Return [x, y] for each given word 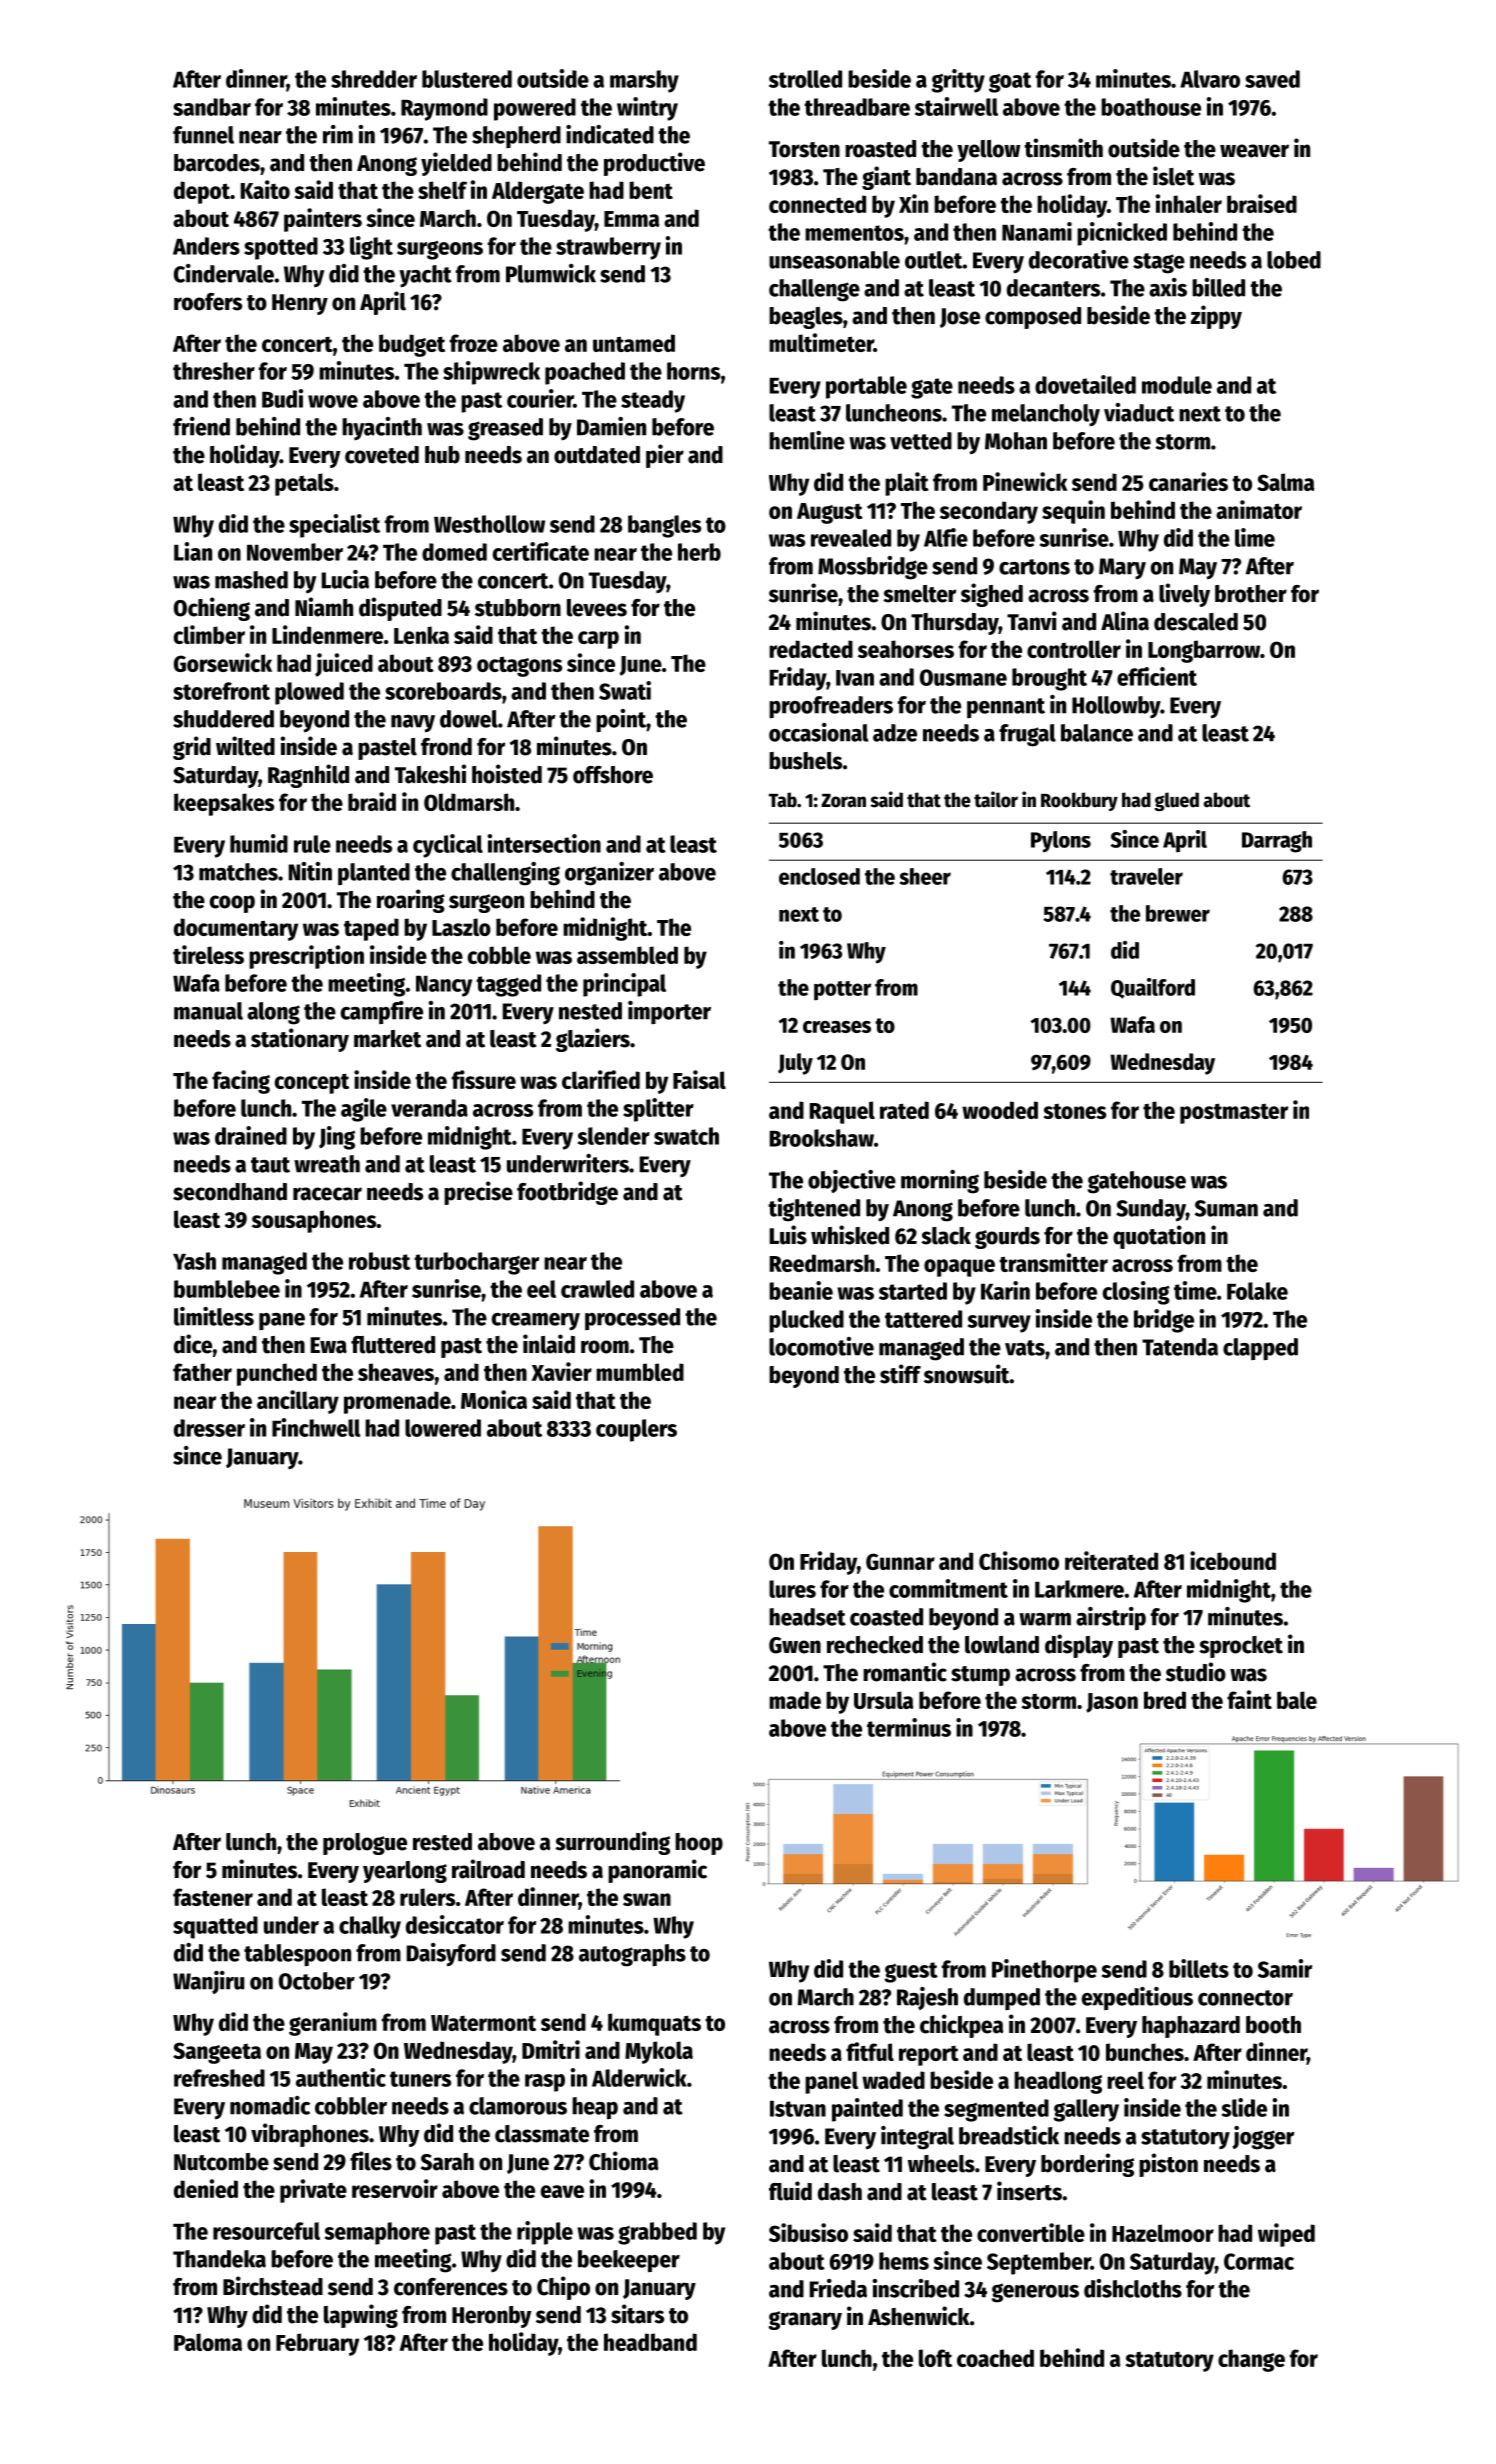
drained [251, 1135]
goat [1010, 82]
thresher [214, 371]
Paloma [208, 2342]
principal [624, 985]
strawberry [608, 248]
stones [1074, 1111]
